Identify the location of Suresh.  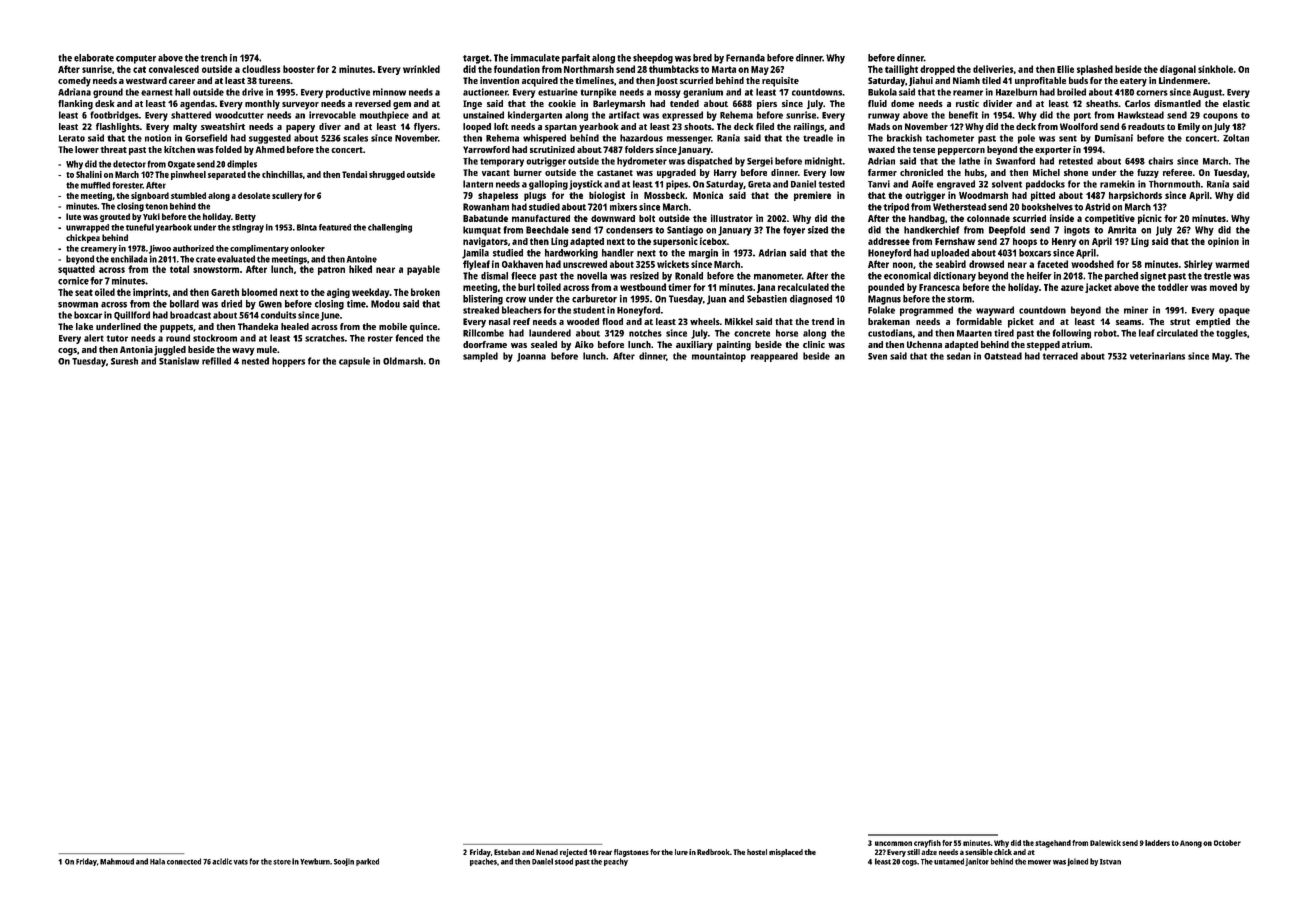
(124, 361).
